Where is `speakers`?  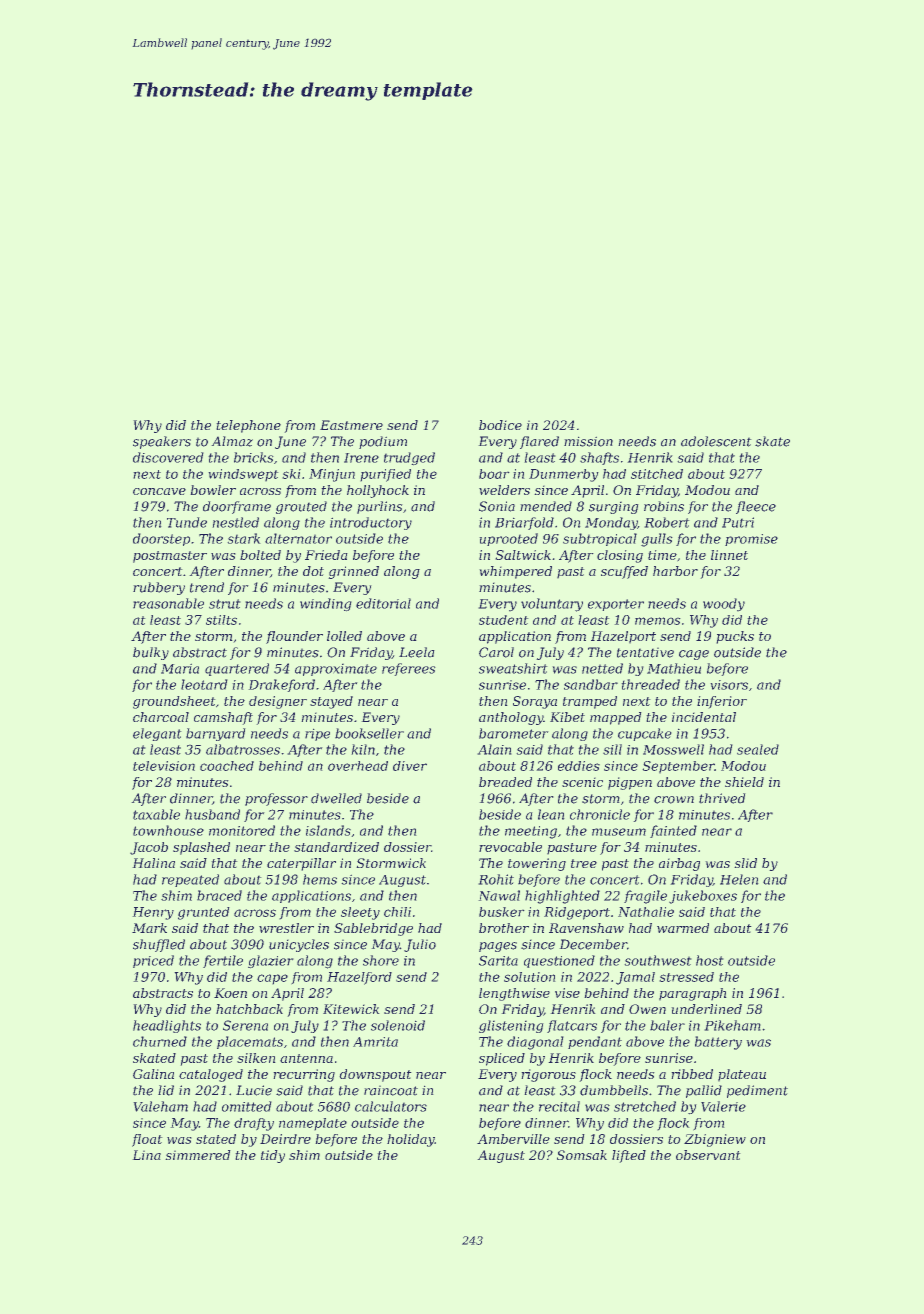 speakers is located at coordinates (162, 442).
